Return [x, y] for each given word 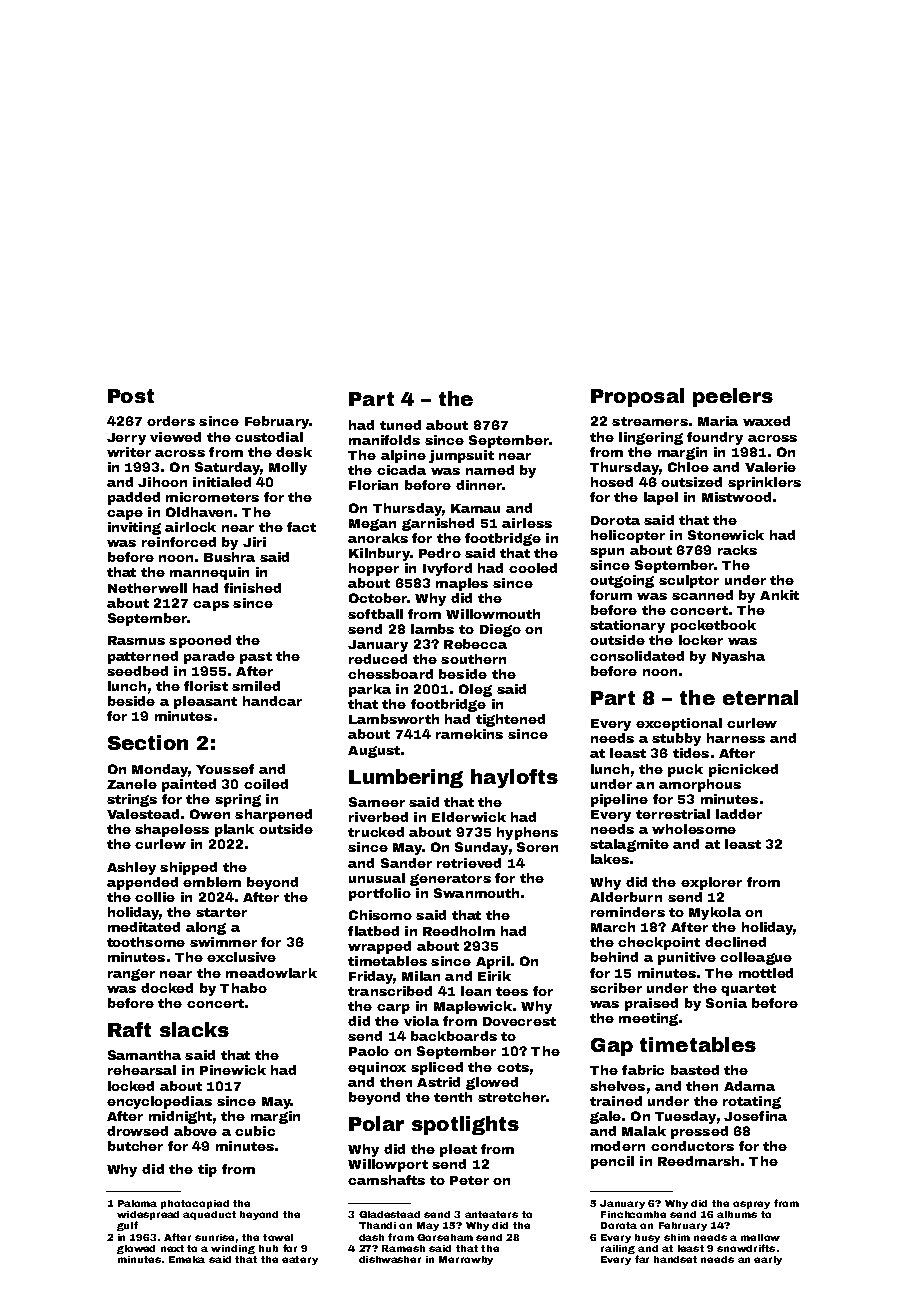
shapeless [172, 830]
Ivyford [447, 569]
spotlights [465, 1125]
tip [207, 1170]
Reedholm [459, 931]
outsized [691, 482]
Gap [612, 1047]
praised [651, 1004]
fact [301, 527]
